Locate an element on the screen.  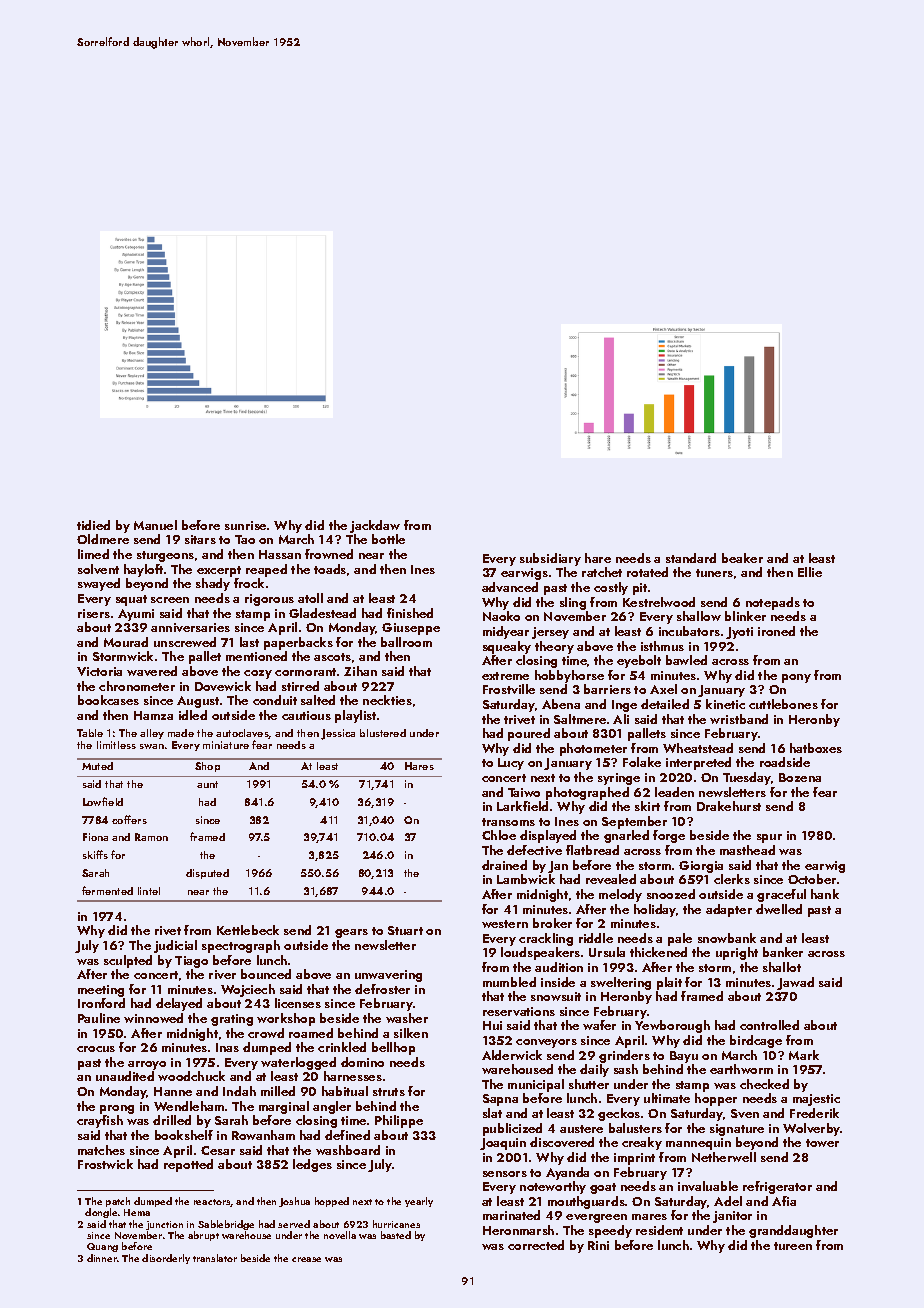
jackdaw is located at coordinates (375, 526).
